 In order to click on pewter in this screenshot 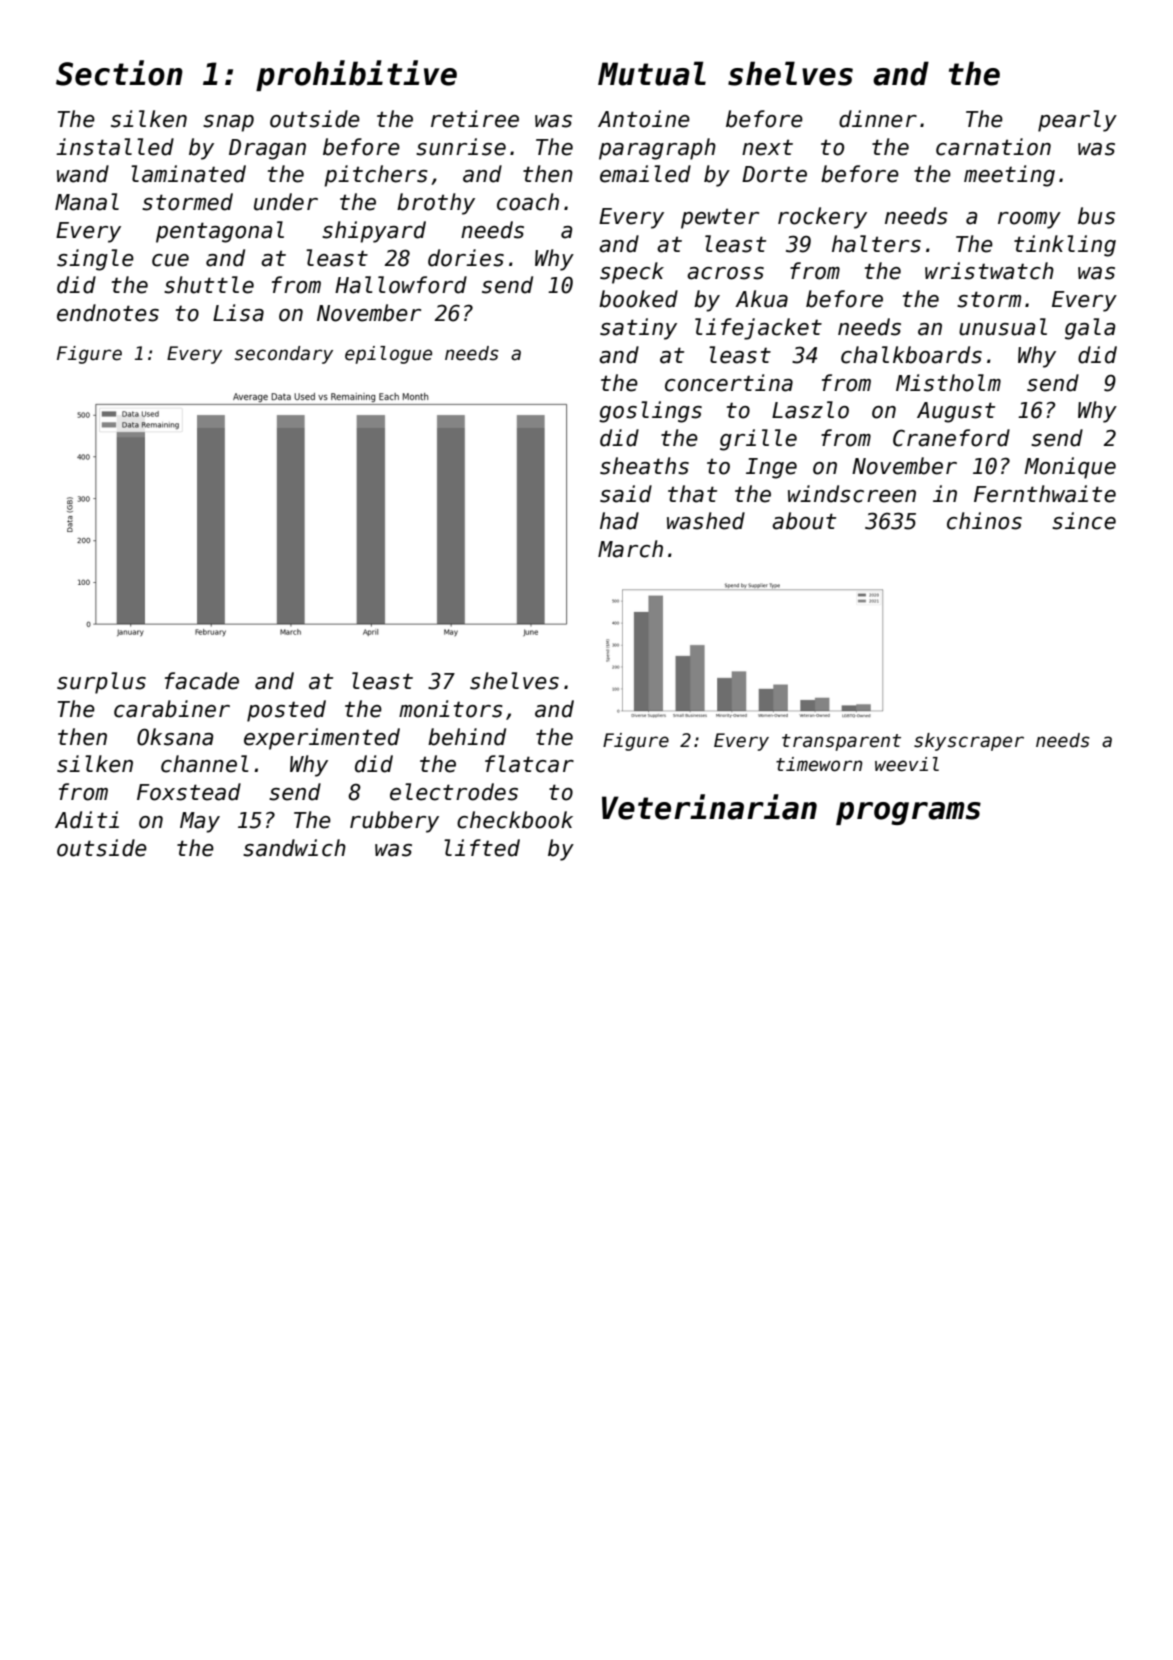, I will do `click(720, 218)`.
